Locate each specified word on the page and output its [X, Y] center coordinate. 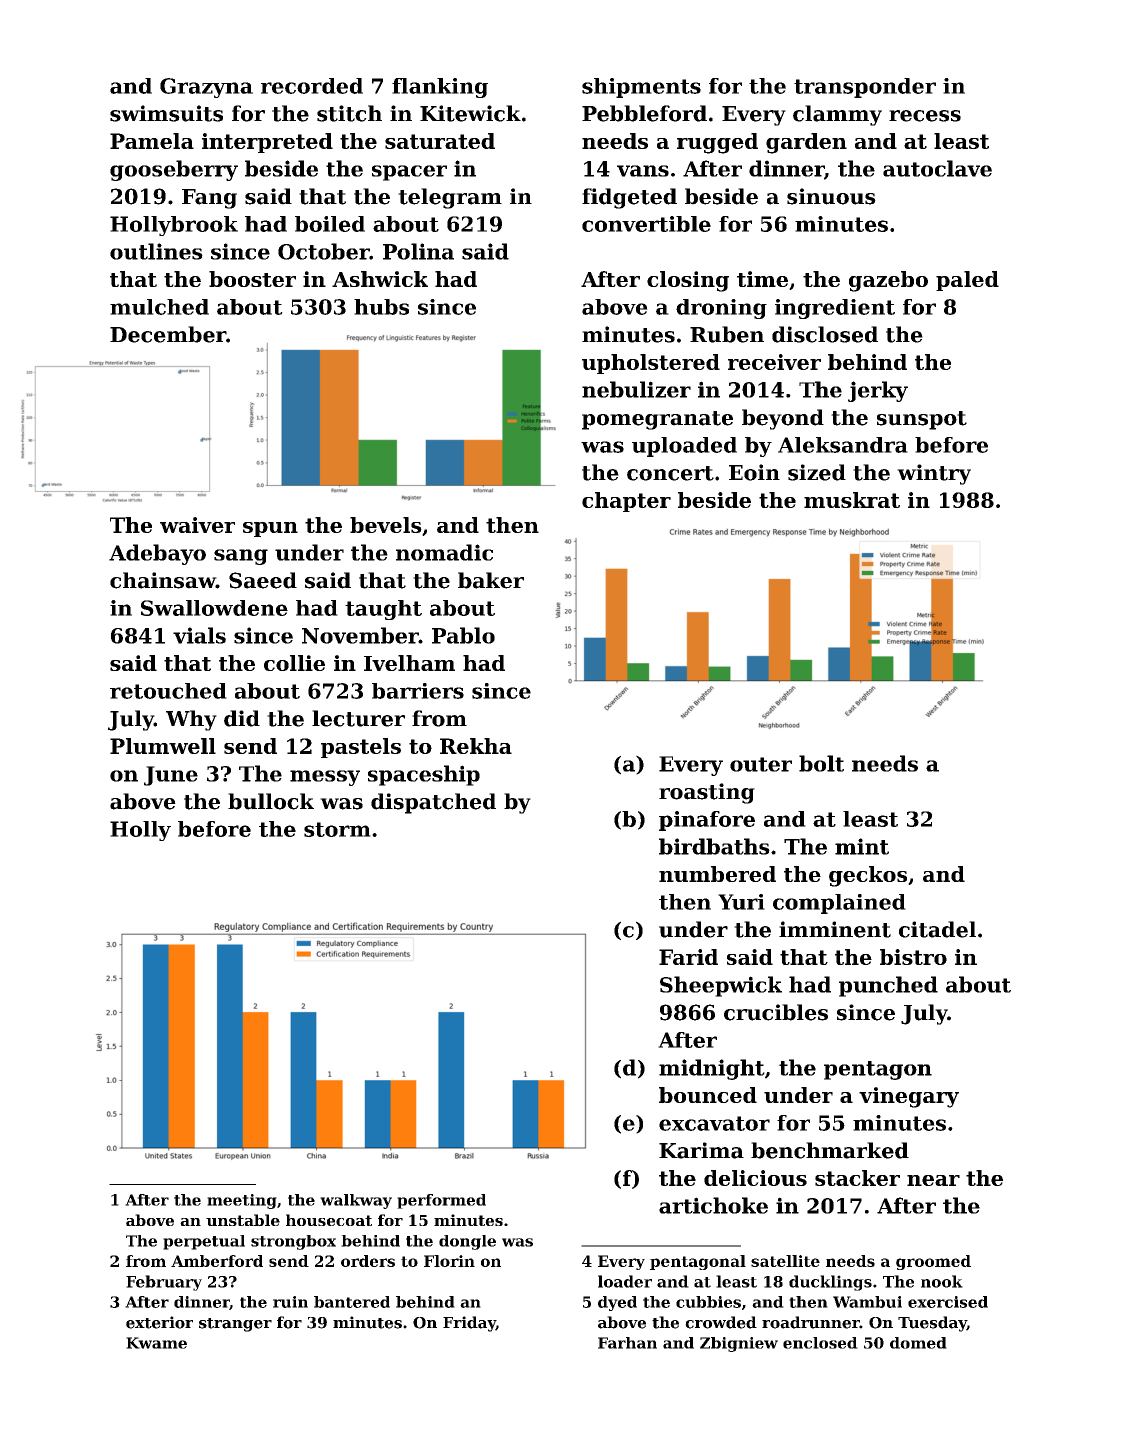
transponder [865, 88]
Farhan [627, 1343]
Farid [688, 957]
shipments [641, 88]
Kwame [156, 1343]
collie [294, 663]
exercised [948, 1302]
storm [337, 829]
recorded [312, 86]
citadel [937, 929]
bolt [821, 763]
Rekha [476, 746]
